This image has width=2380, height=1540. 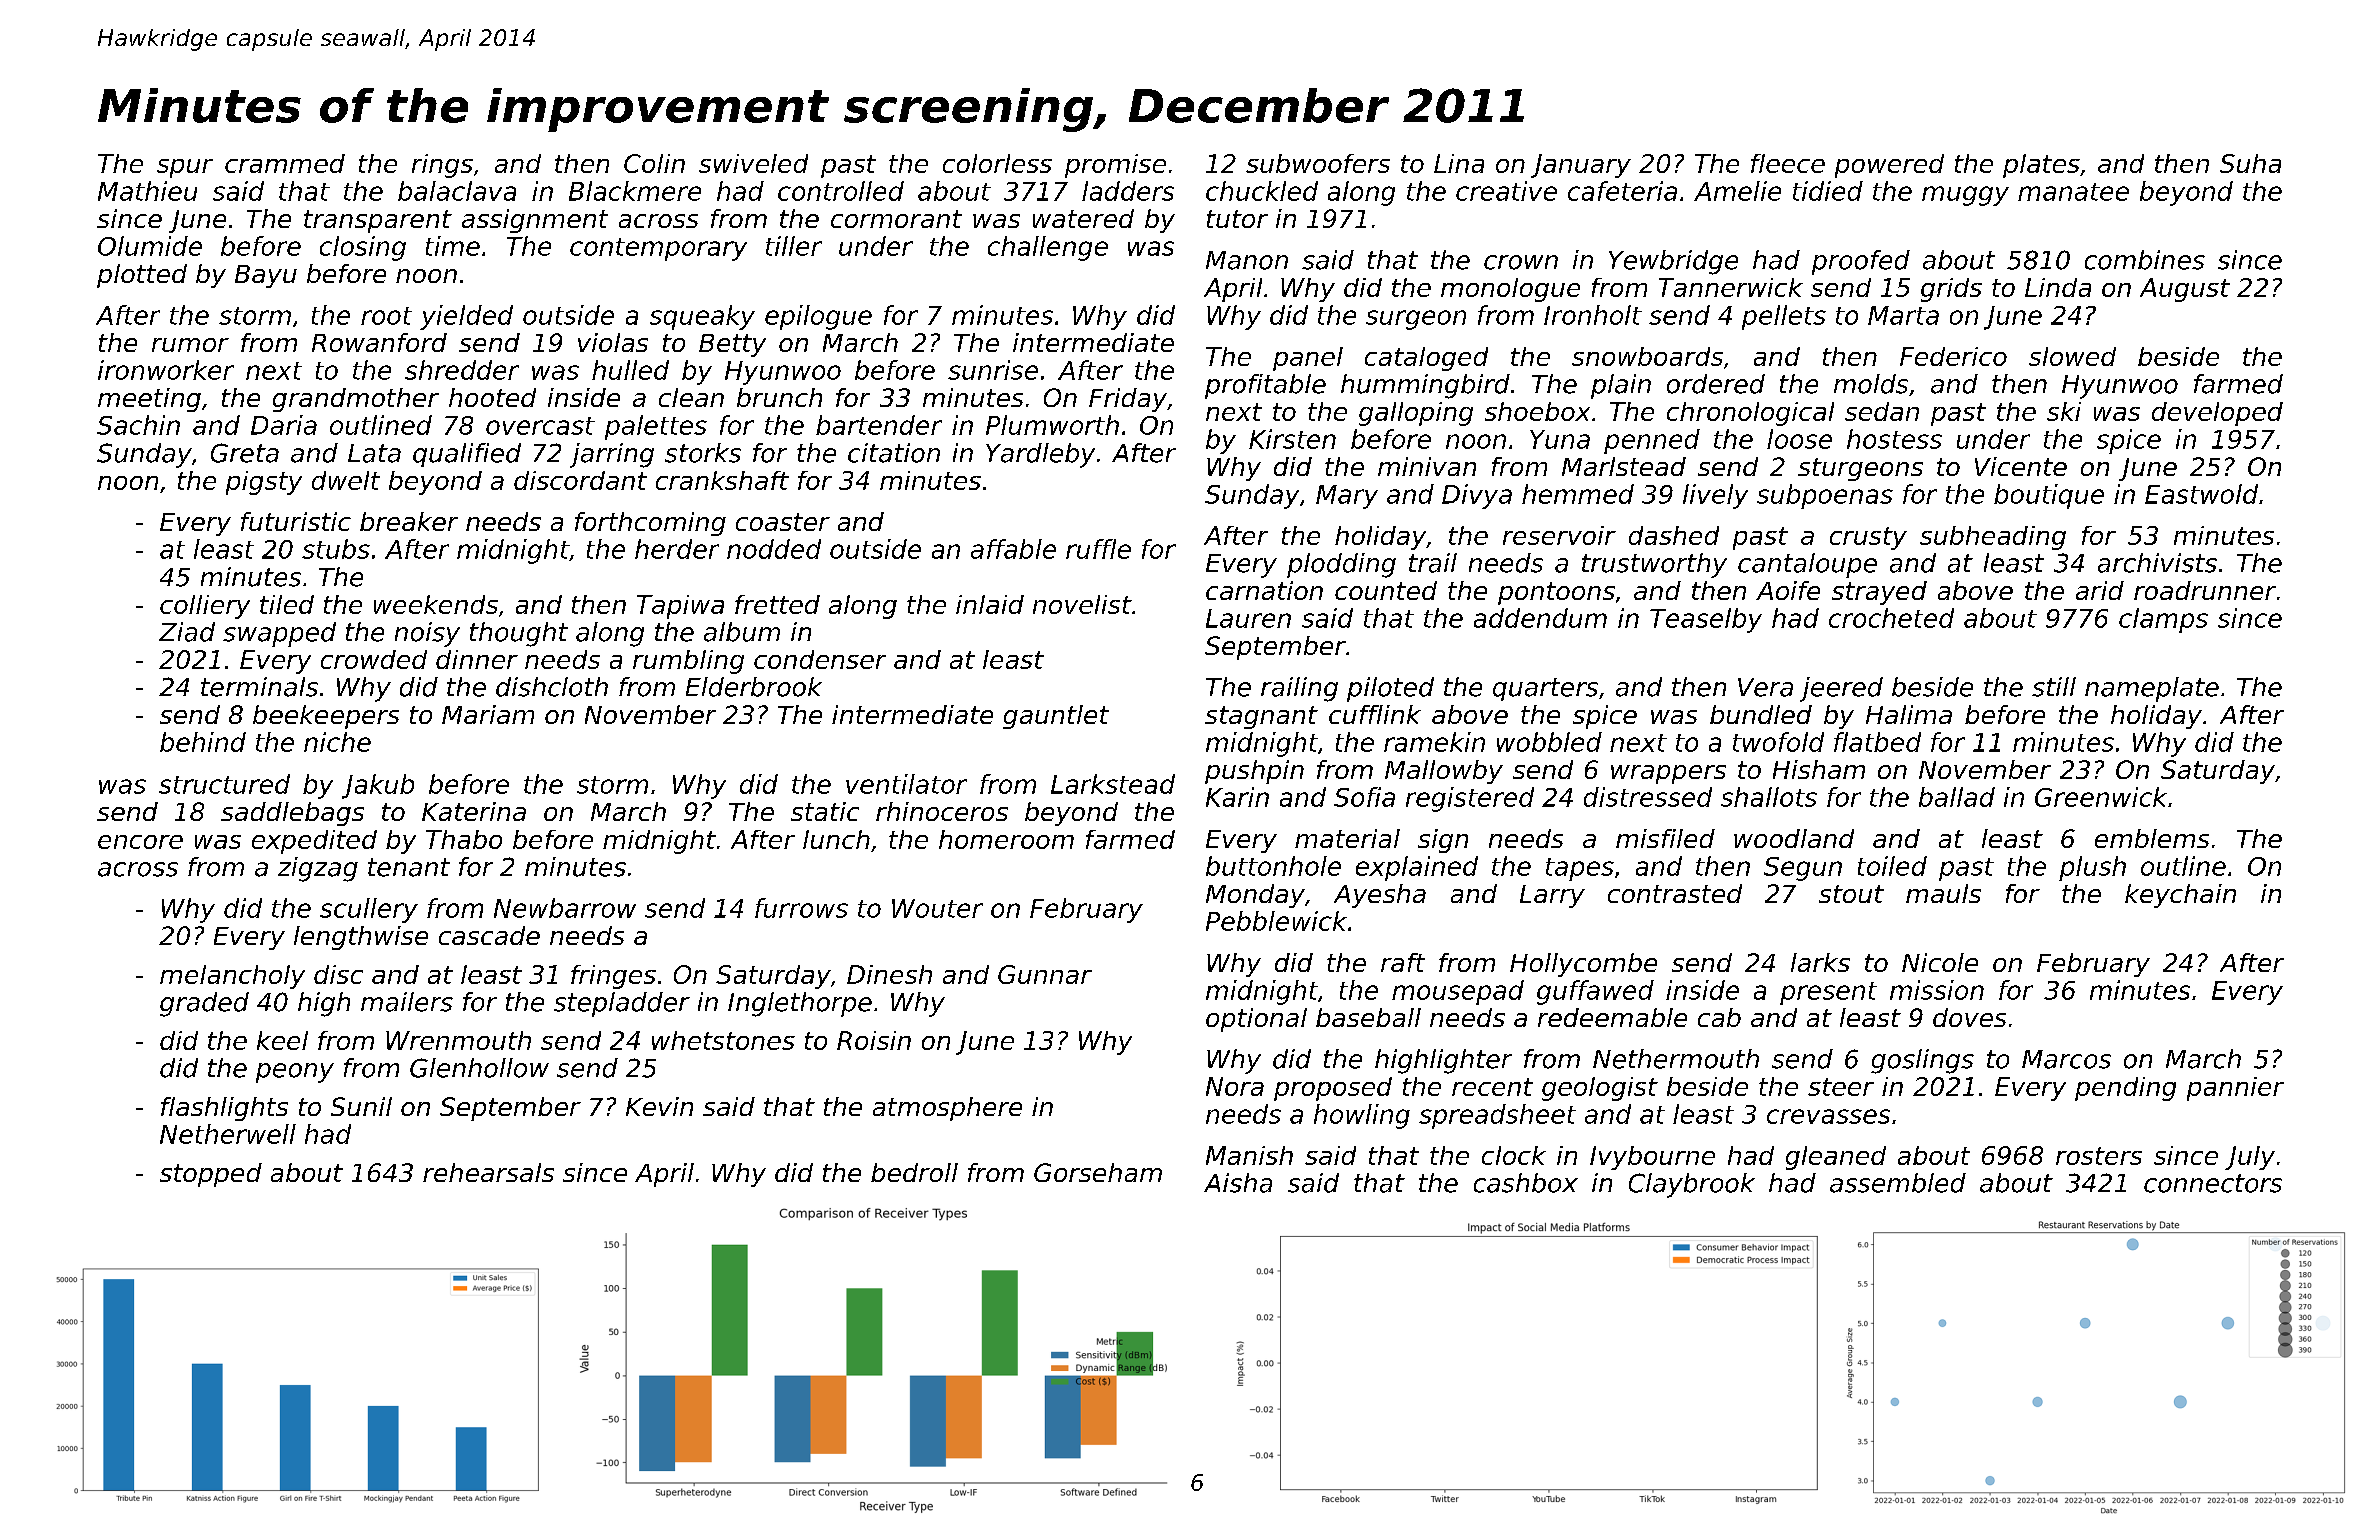 I want to click on ballad, so click(x=1957, y=797).
